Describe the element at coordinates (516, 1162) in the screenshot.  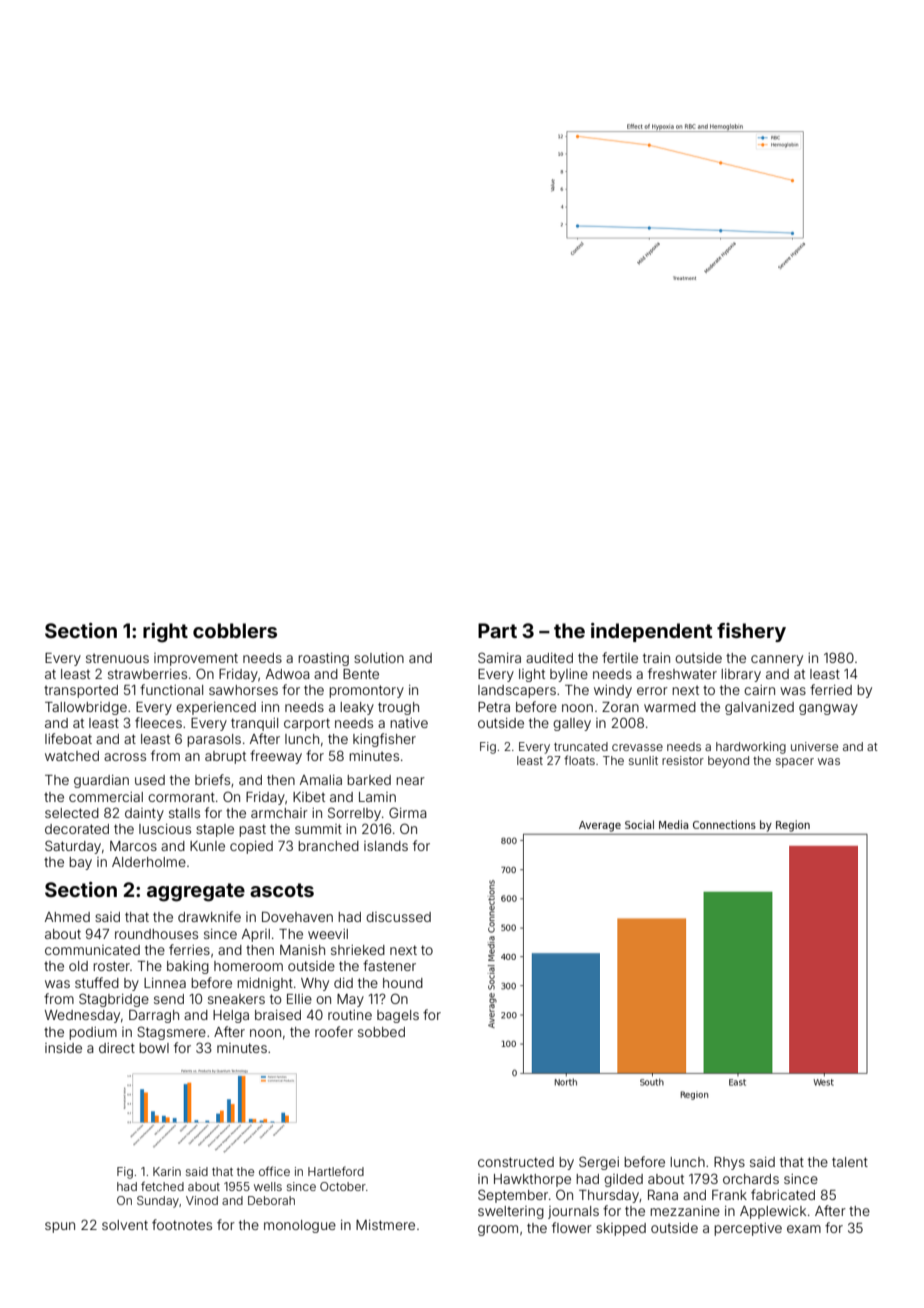
I see `constructed` at that location.
